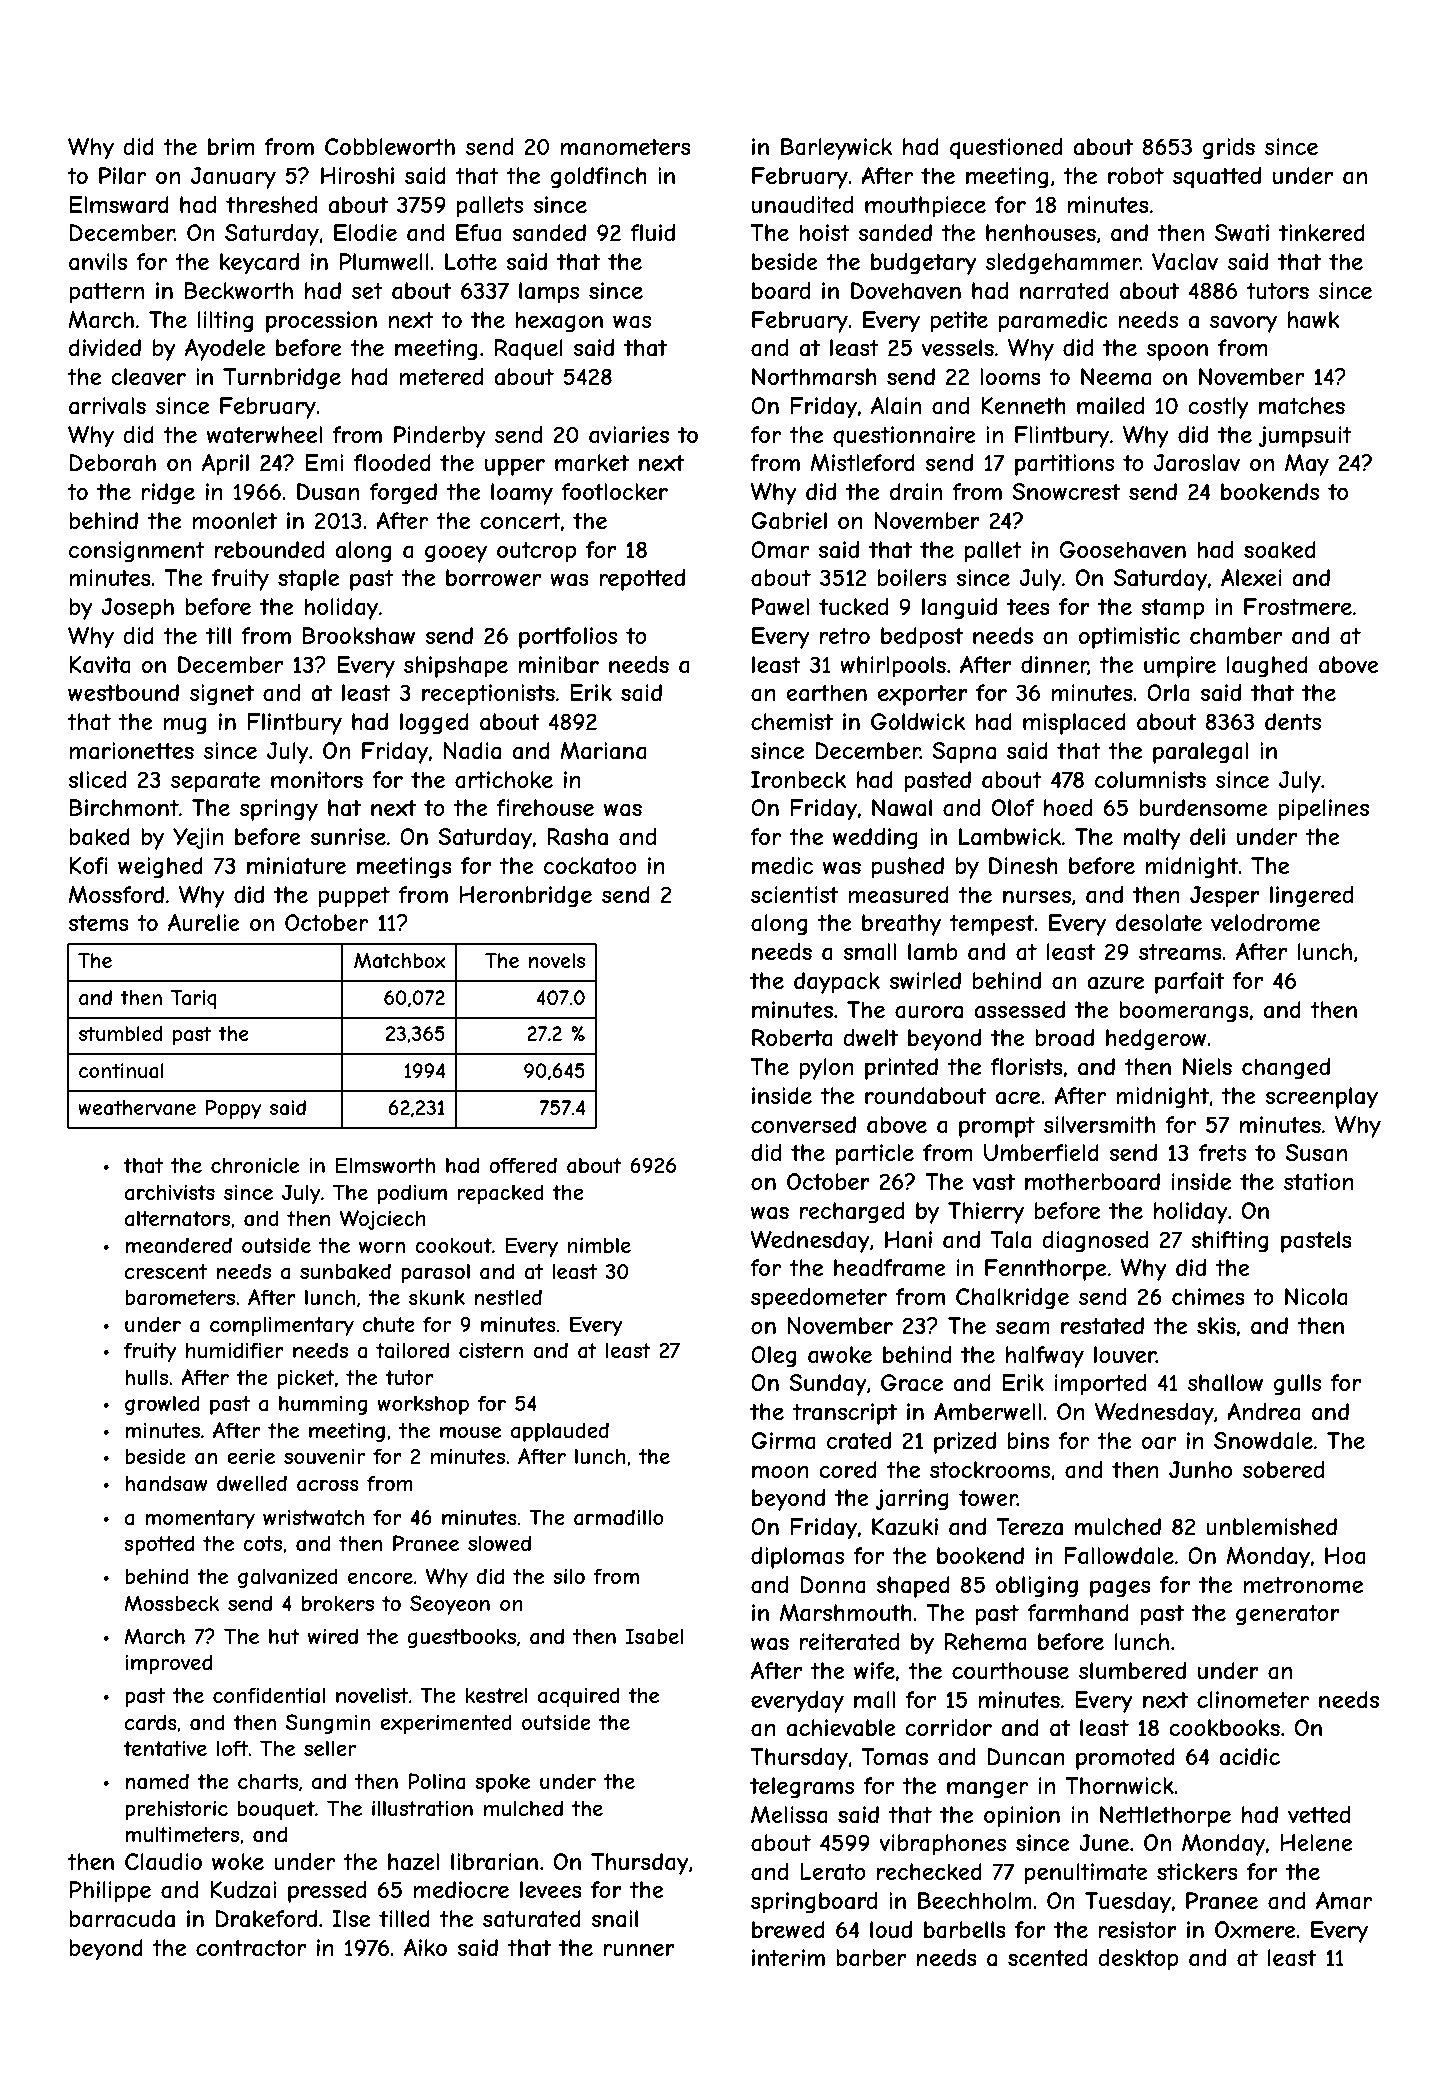 The height and width of the screenshot is (2100, 1450). I want to click on May, so click(1307, 465).
